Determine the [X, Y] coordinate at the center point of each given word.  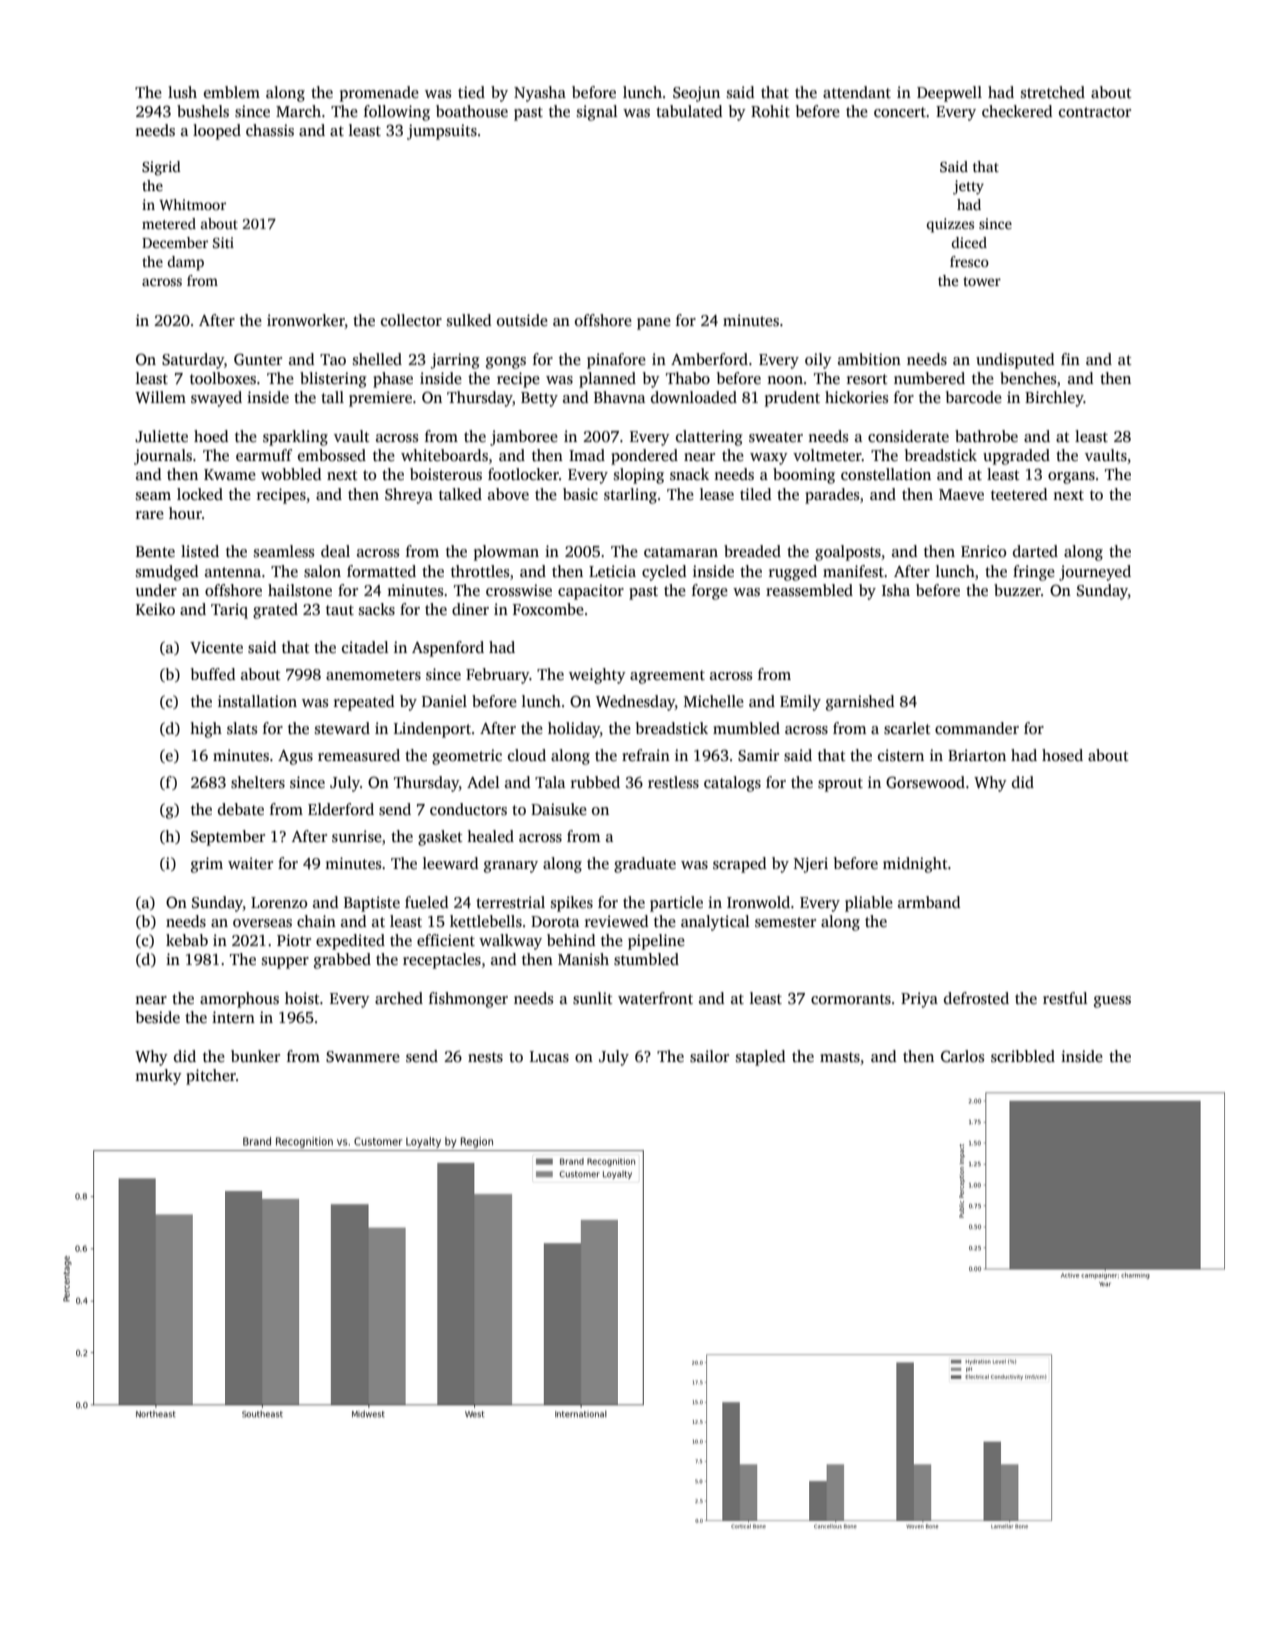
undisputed [1015, 361]
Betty [539, 399]
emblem [232, 92]
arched [399, 998]
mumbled [746, 728]
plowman [506, 553]
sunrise [357, 836]
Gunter [258, 359]
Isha [896, 590]
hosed [1062, 755]
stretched [1053, 92]
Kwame [230, 474]
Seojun [696, 94]
